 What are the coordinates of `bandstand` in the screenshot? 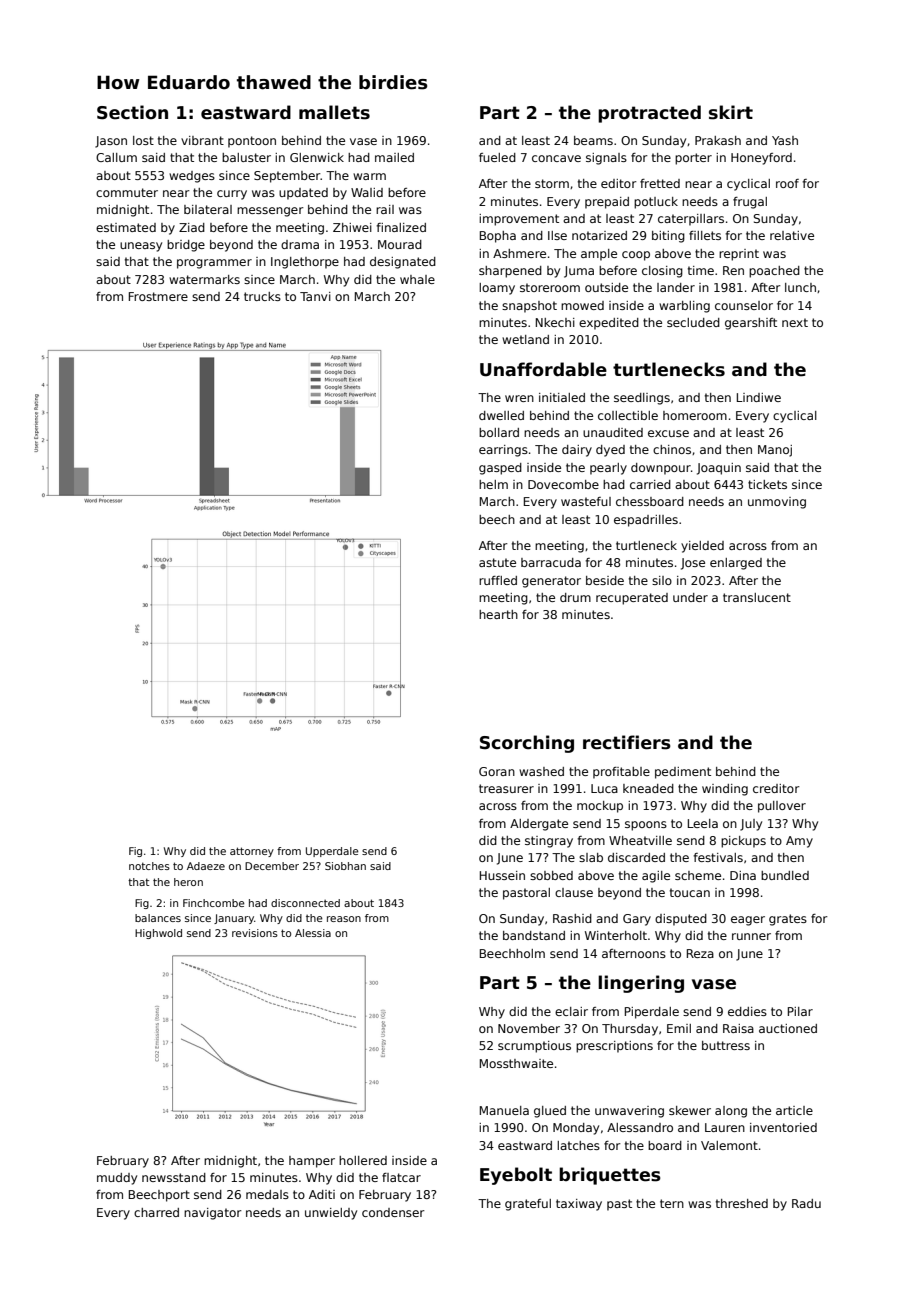 It's located at (534, 935).
